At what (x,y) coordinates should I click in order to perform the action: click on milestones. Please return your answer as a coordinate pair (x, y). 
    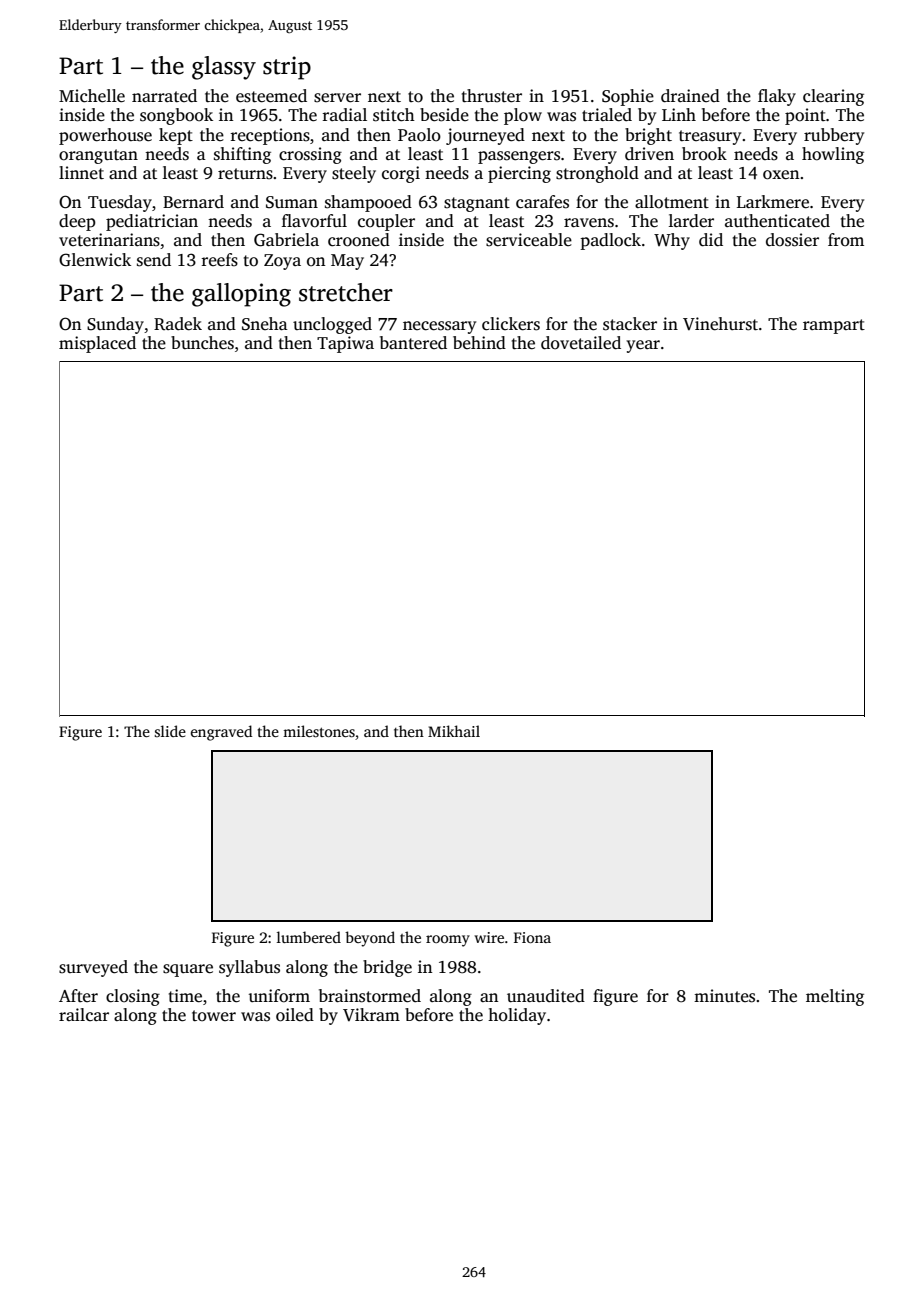
    Looking at the image, I should click on (319, 731).
